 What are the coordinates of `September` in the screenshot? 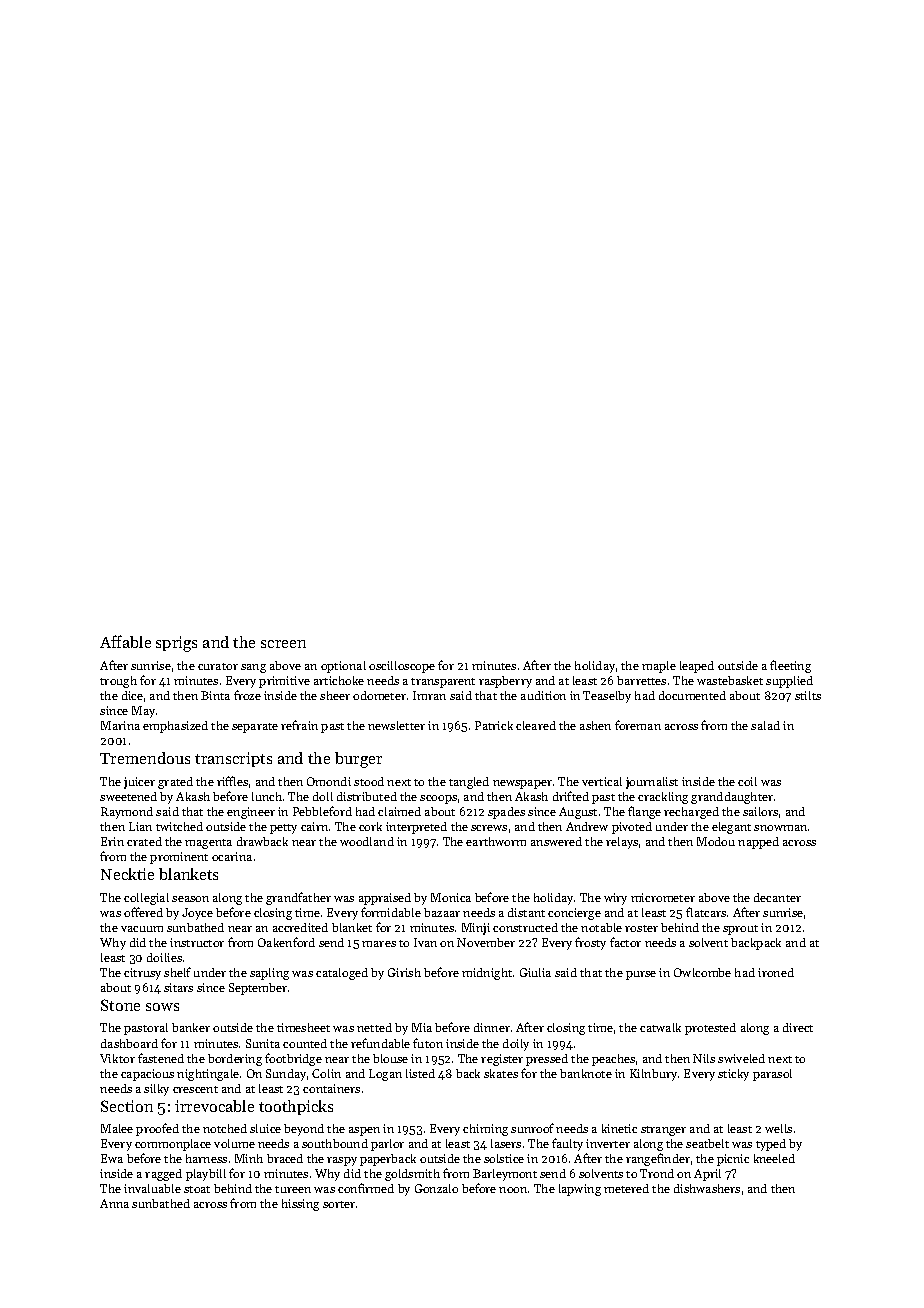 It's located at (258, 989).
